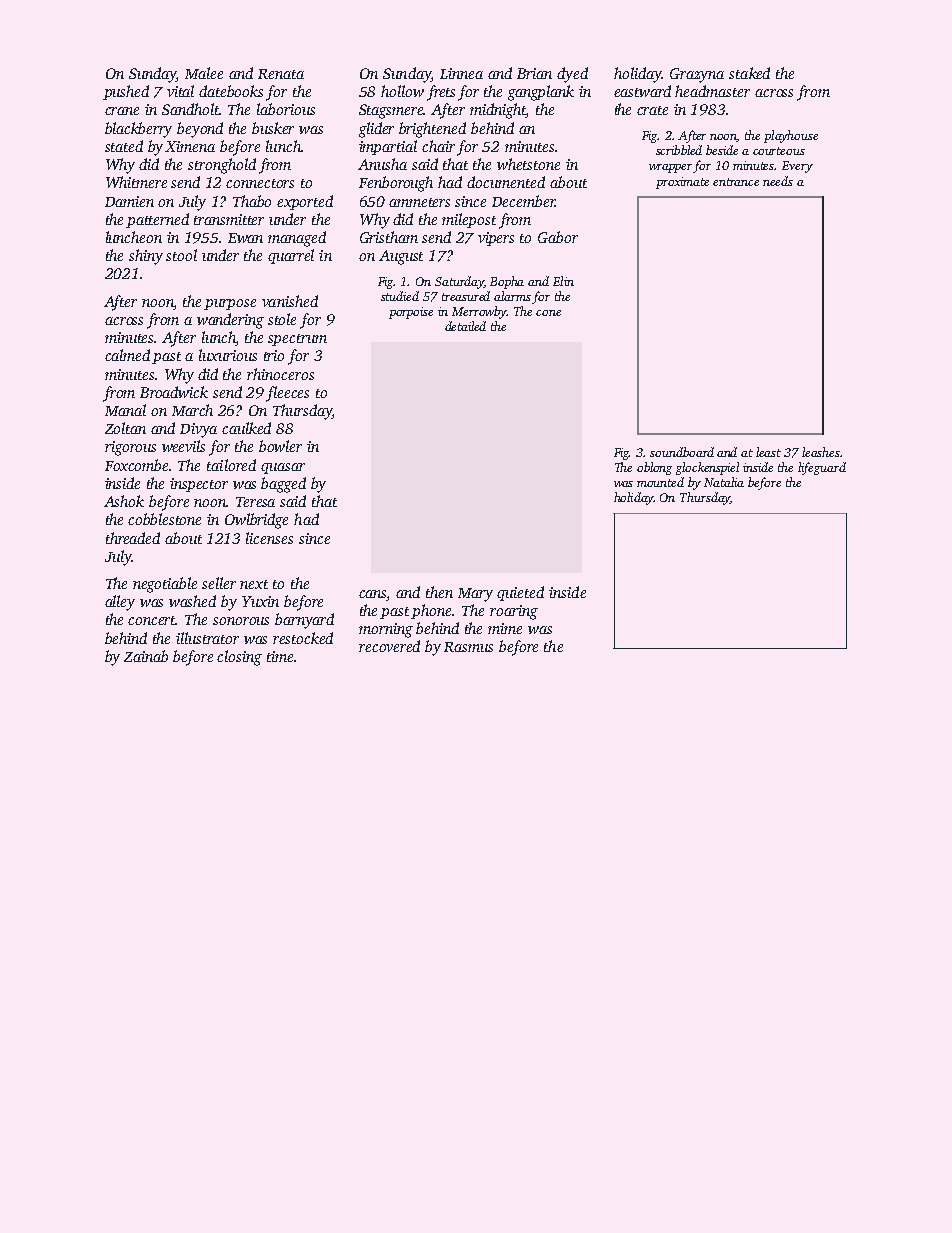 The height and width of the page is (1233, 952). I want to click on rhinoceros, so click(280, 374).
